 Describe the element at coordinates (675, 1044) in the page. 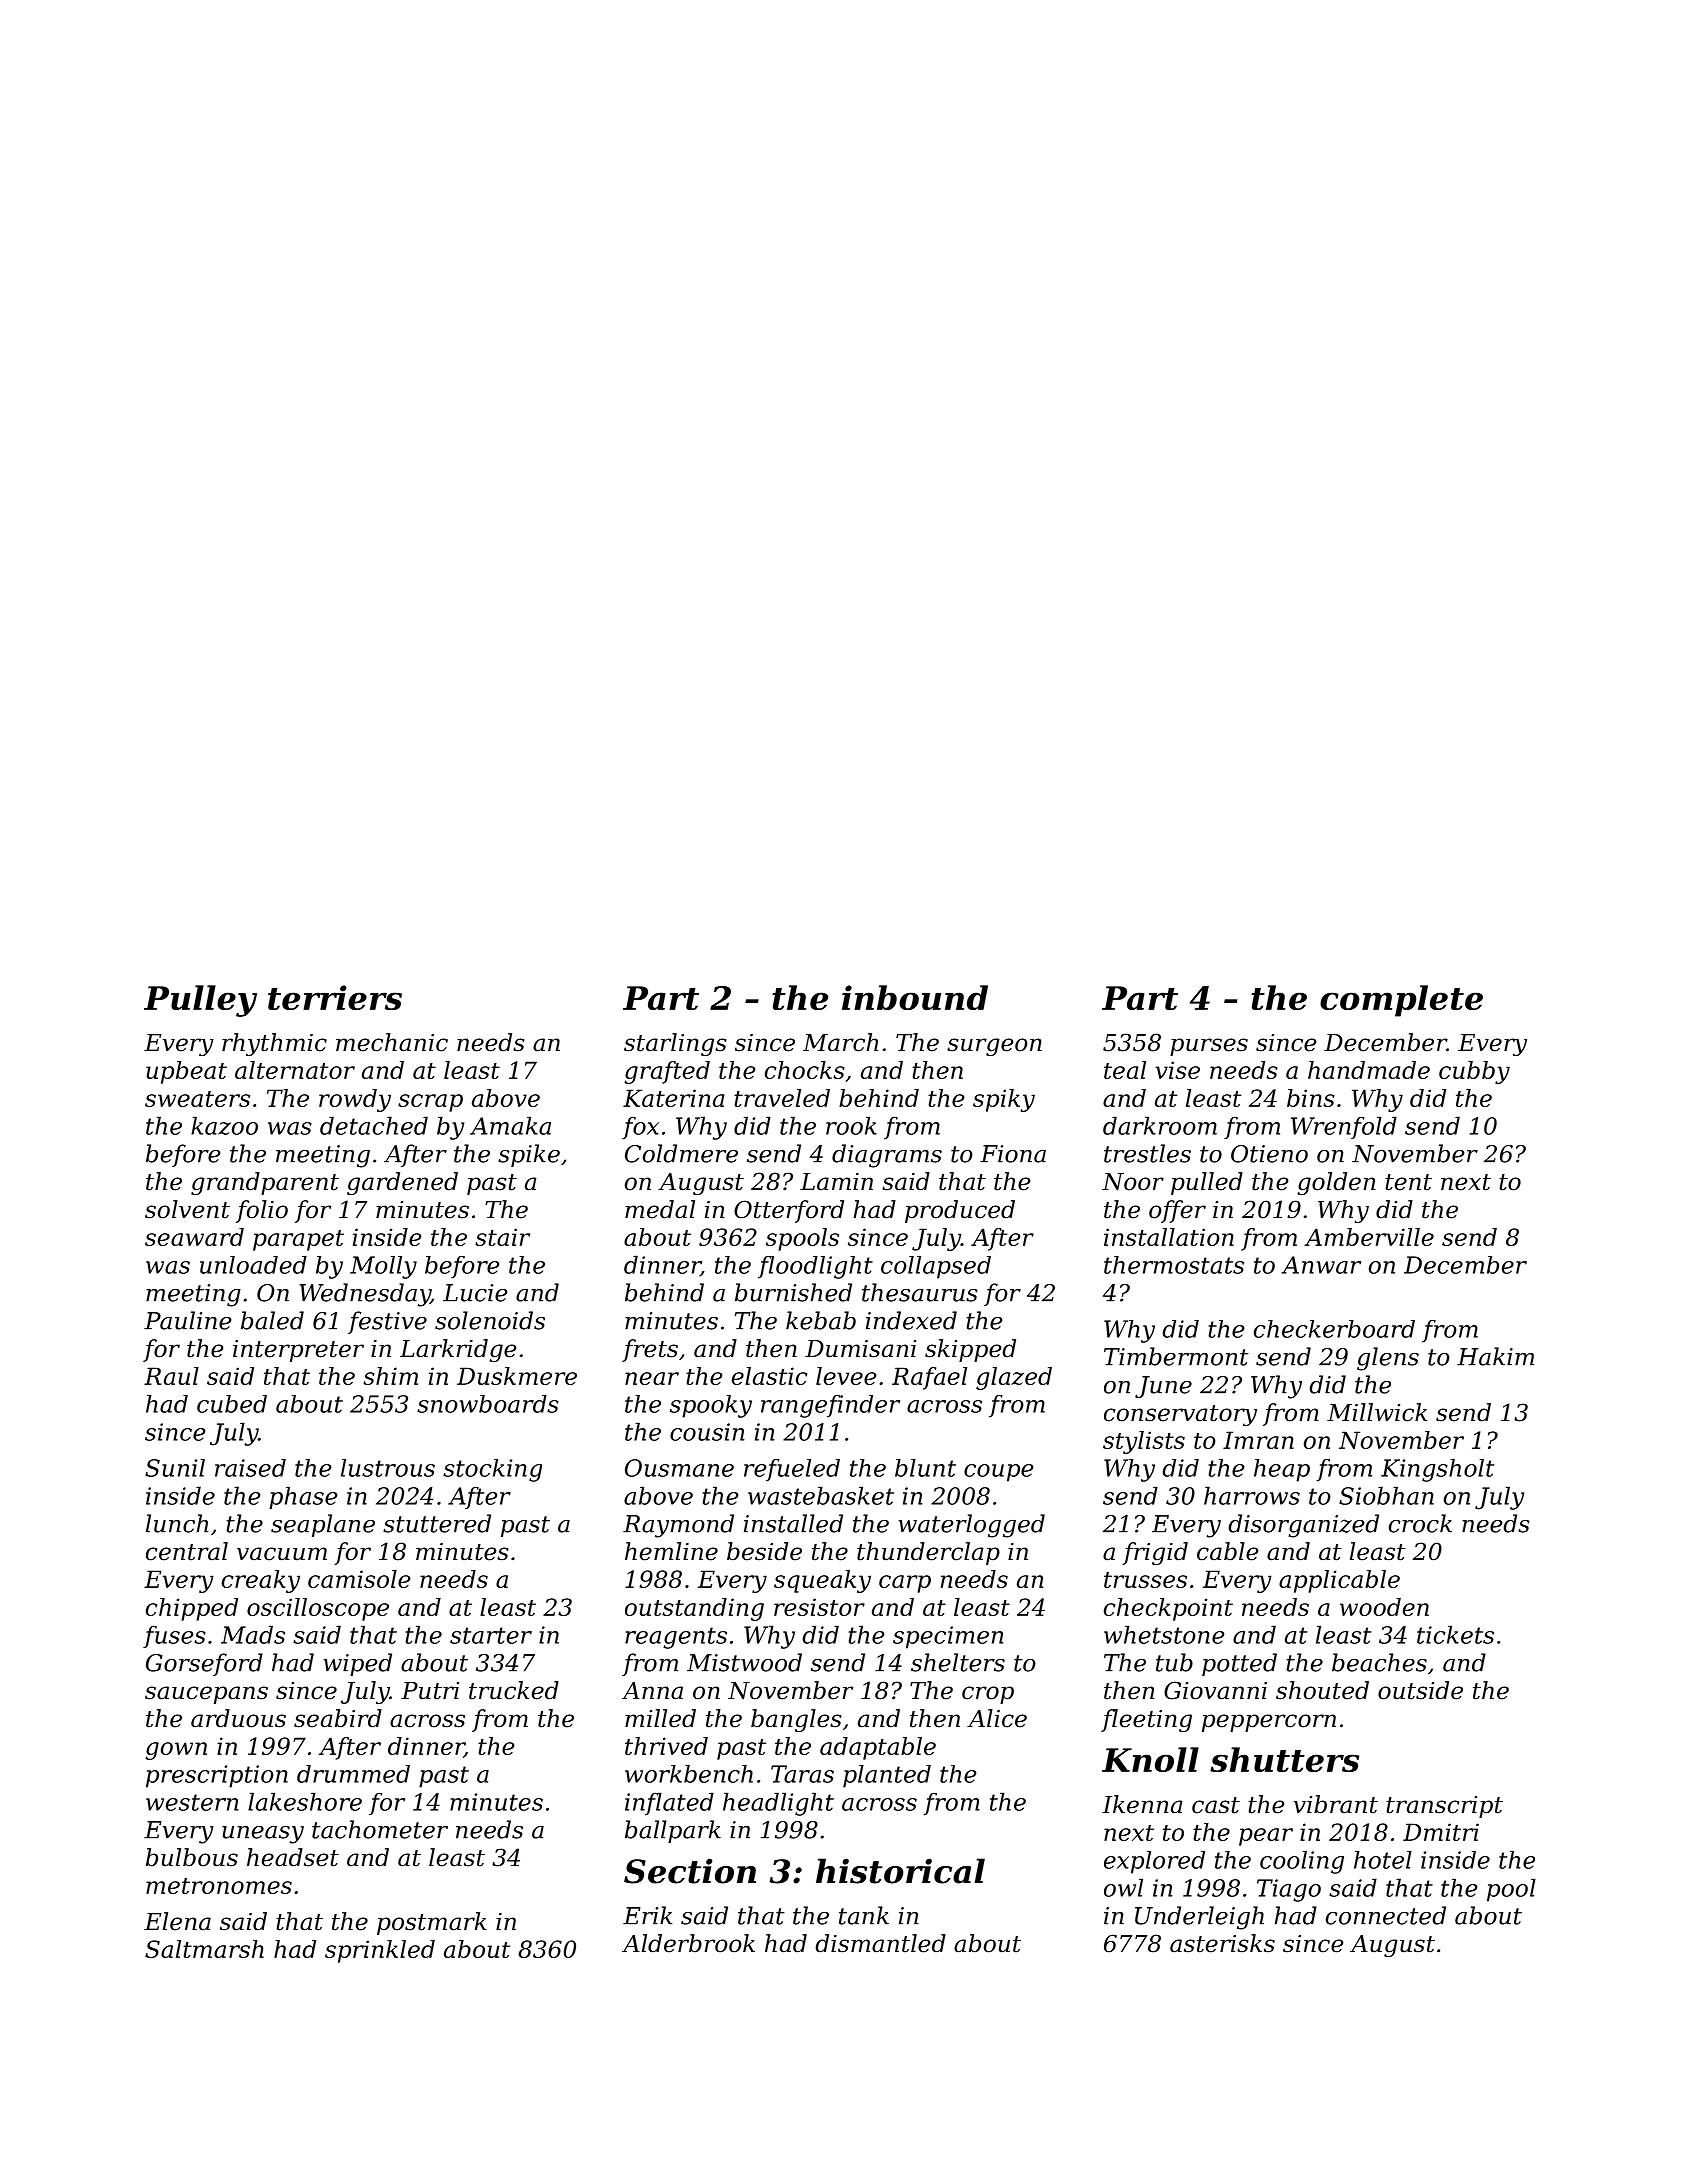

I see `starlings` at that location.
